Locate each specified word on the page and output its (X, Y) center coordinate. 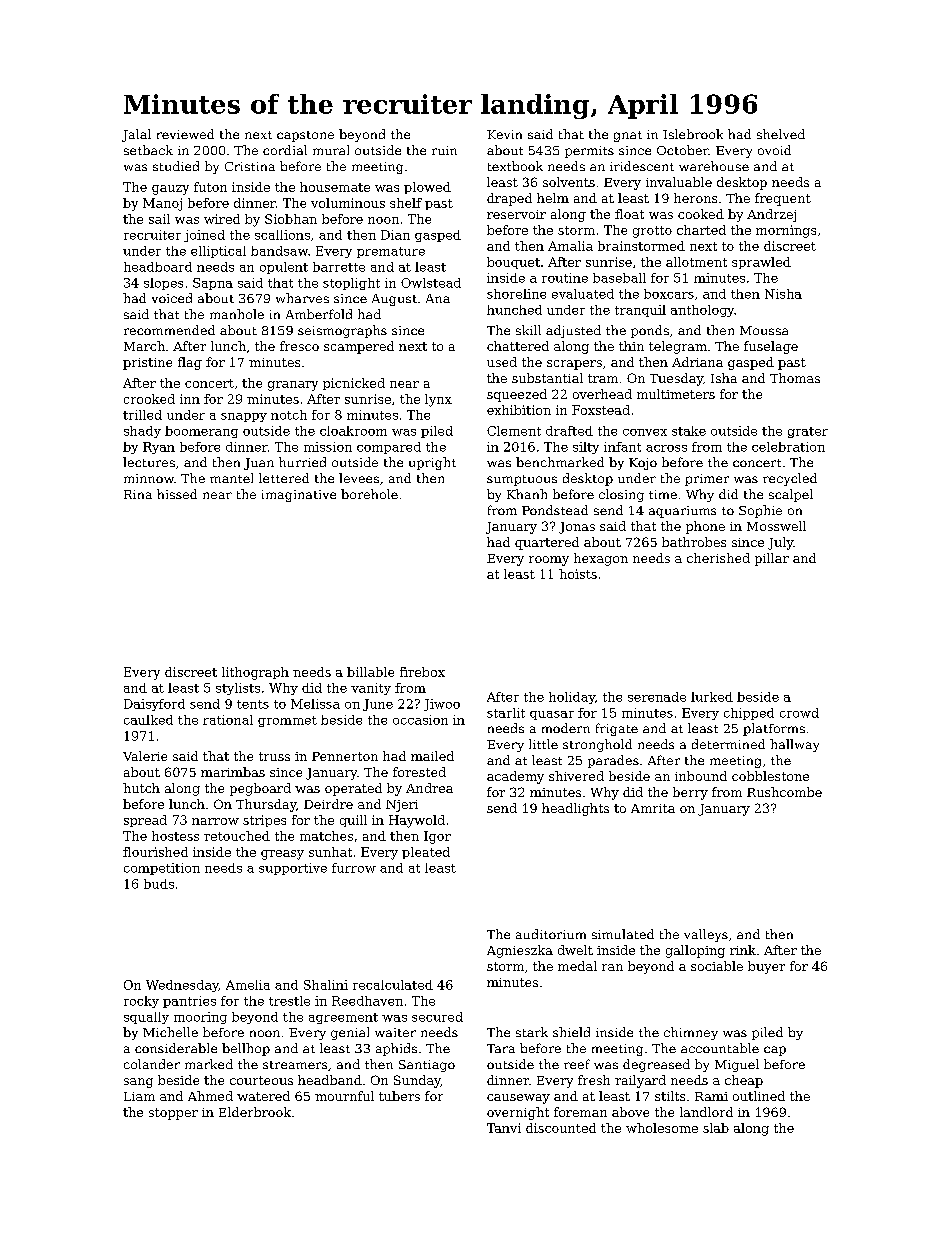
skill (528, 330)
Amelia (248, 985)
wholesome (662, 1128)
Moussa (764, 330)
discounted (561, 1128)
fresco (299, 346)
